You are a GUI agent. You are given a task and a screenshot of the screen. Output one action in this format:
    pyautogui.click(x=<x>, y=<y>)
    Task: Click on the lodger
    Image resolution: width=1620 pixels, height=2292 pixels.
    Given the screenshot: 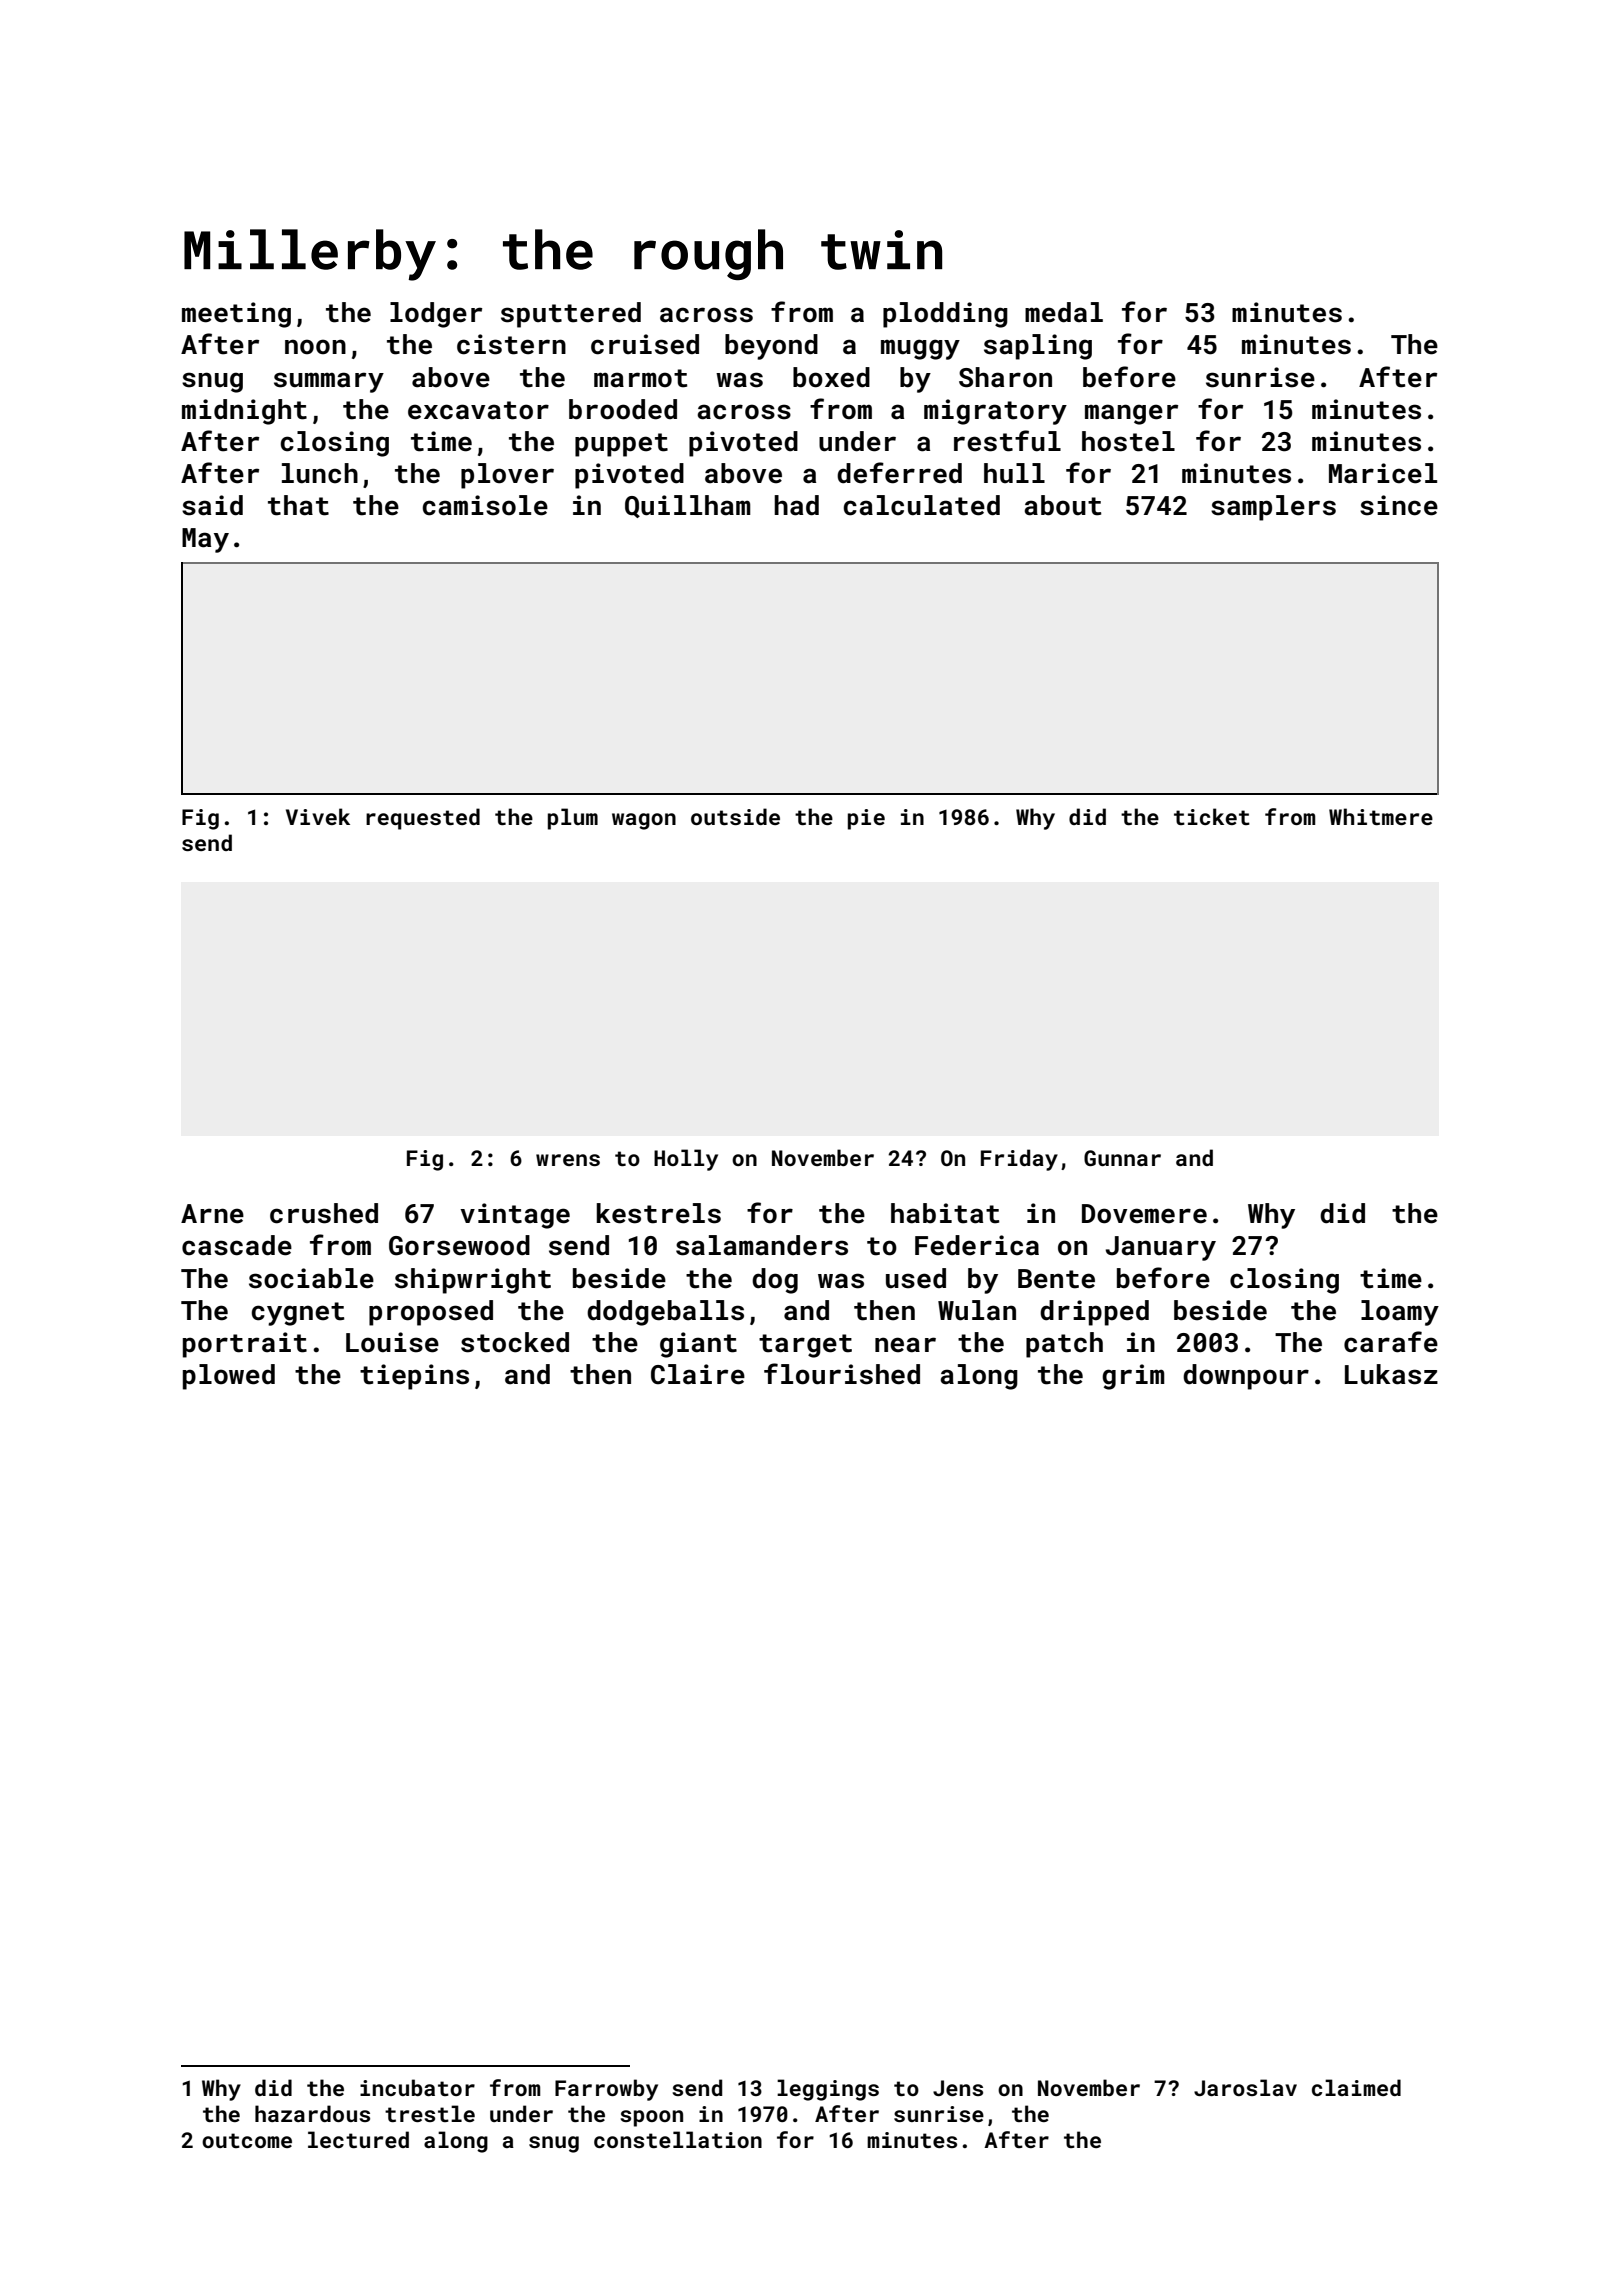 What is the action you would take?
    pyautogui.click(x=436, y=315)
